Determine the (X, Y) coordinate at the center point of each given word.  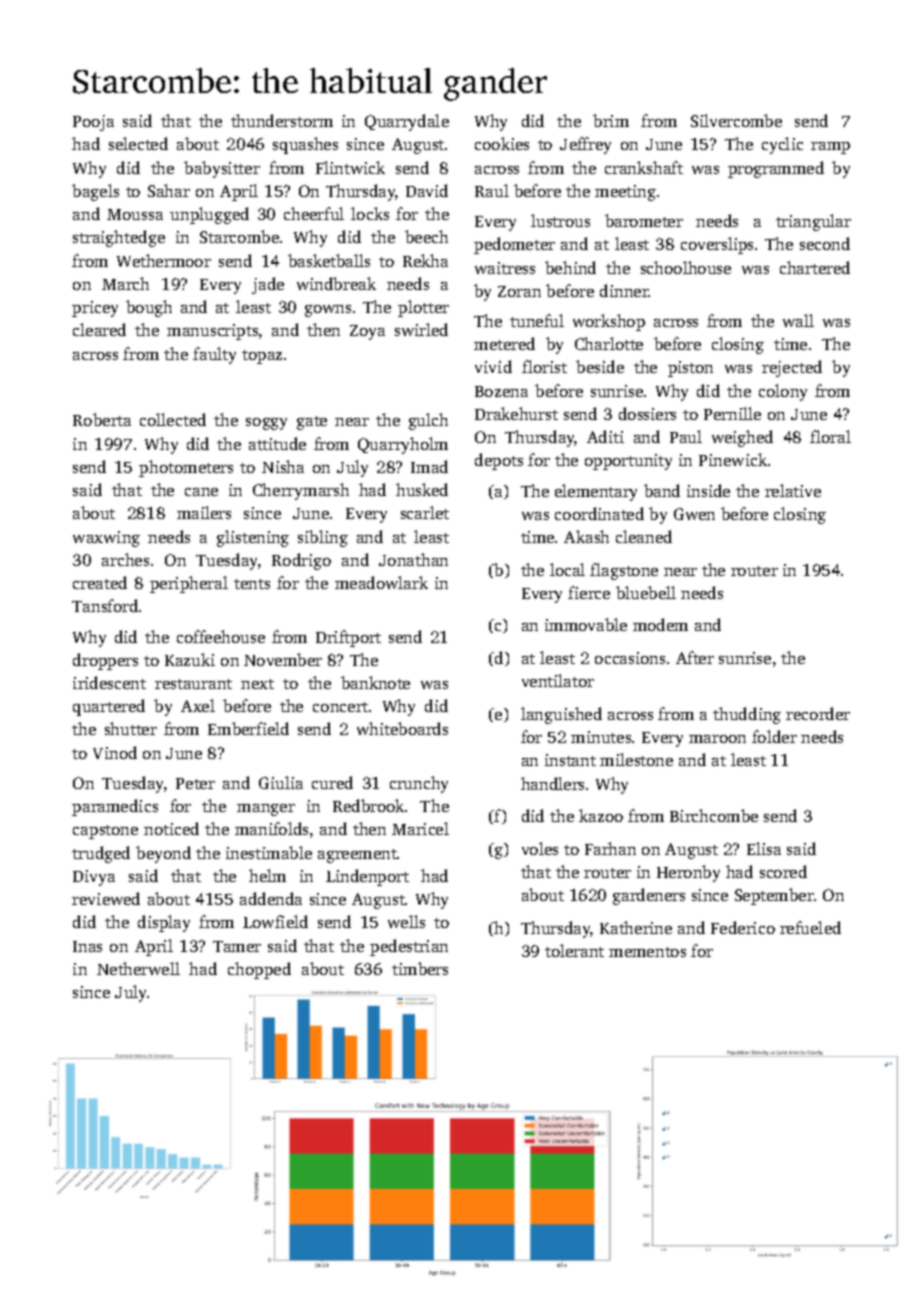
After (695, 657)
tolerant (574, 950)
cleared (99, 329)
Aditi (605, 436)
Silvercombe (736, 120)
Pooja (93, 123)
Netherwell (138, 968)
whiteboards (402, 728)
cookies (502, 143)
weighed (742, 438)
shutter (131, 728)
